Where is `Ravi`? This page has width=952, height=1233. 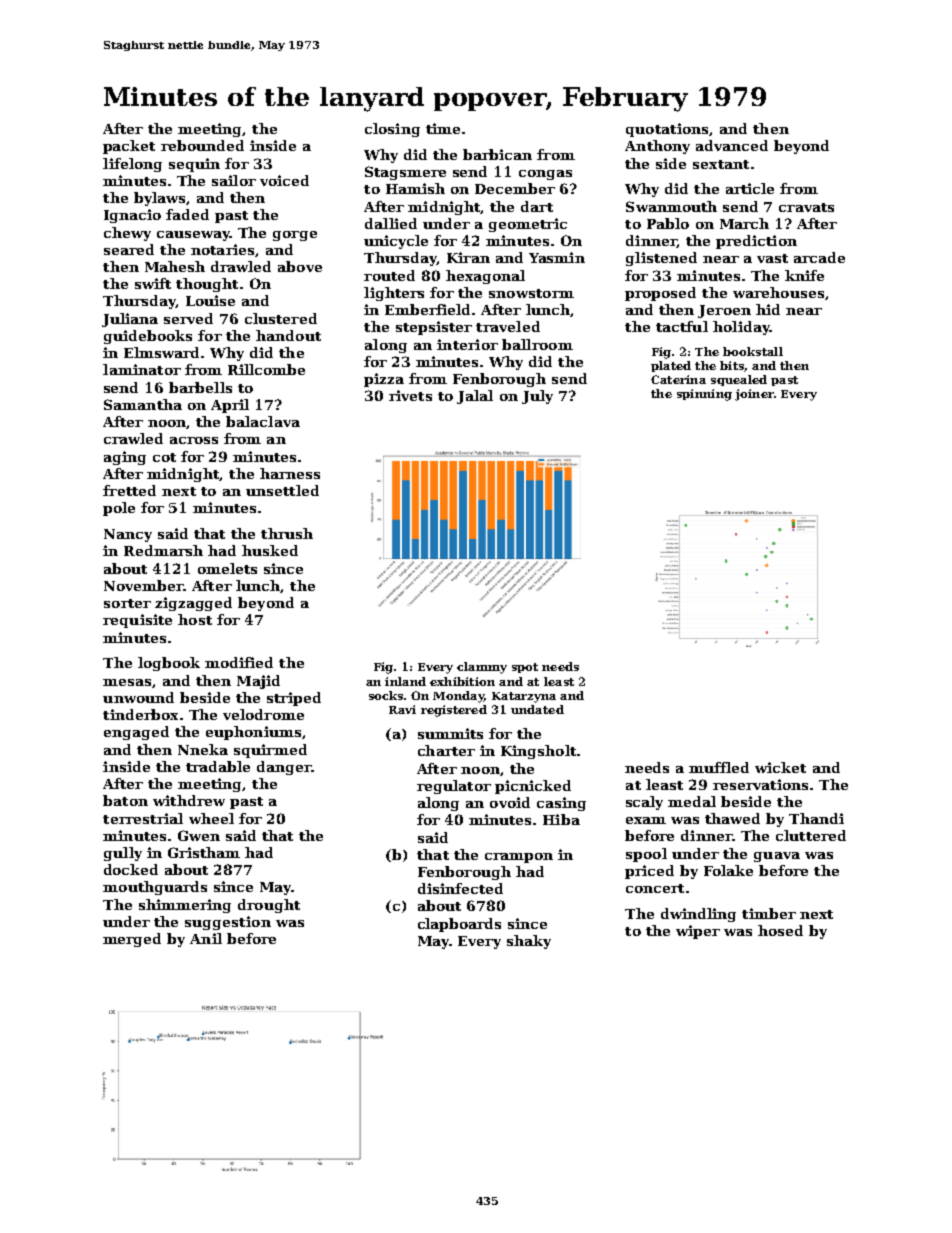
Ravi is located at coordinates (402, 709).
